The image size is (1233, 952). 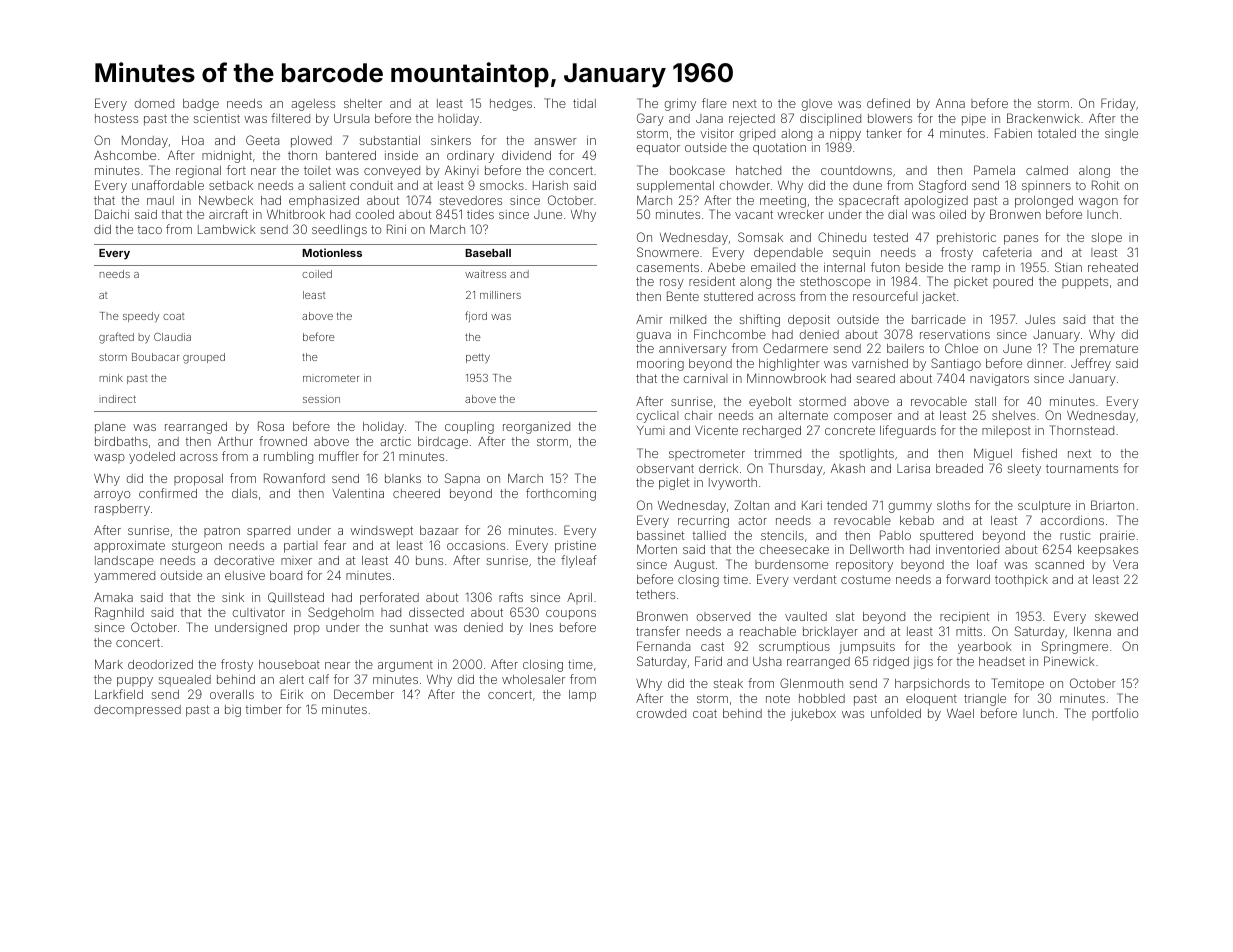 What do you see at coordinates (584, 103) in the screenshot?
I see `tidal` at bounding box center [584, 103].
